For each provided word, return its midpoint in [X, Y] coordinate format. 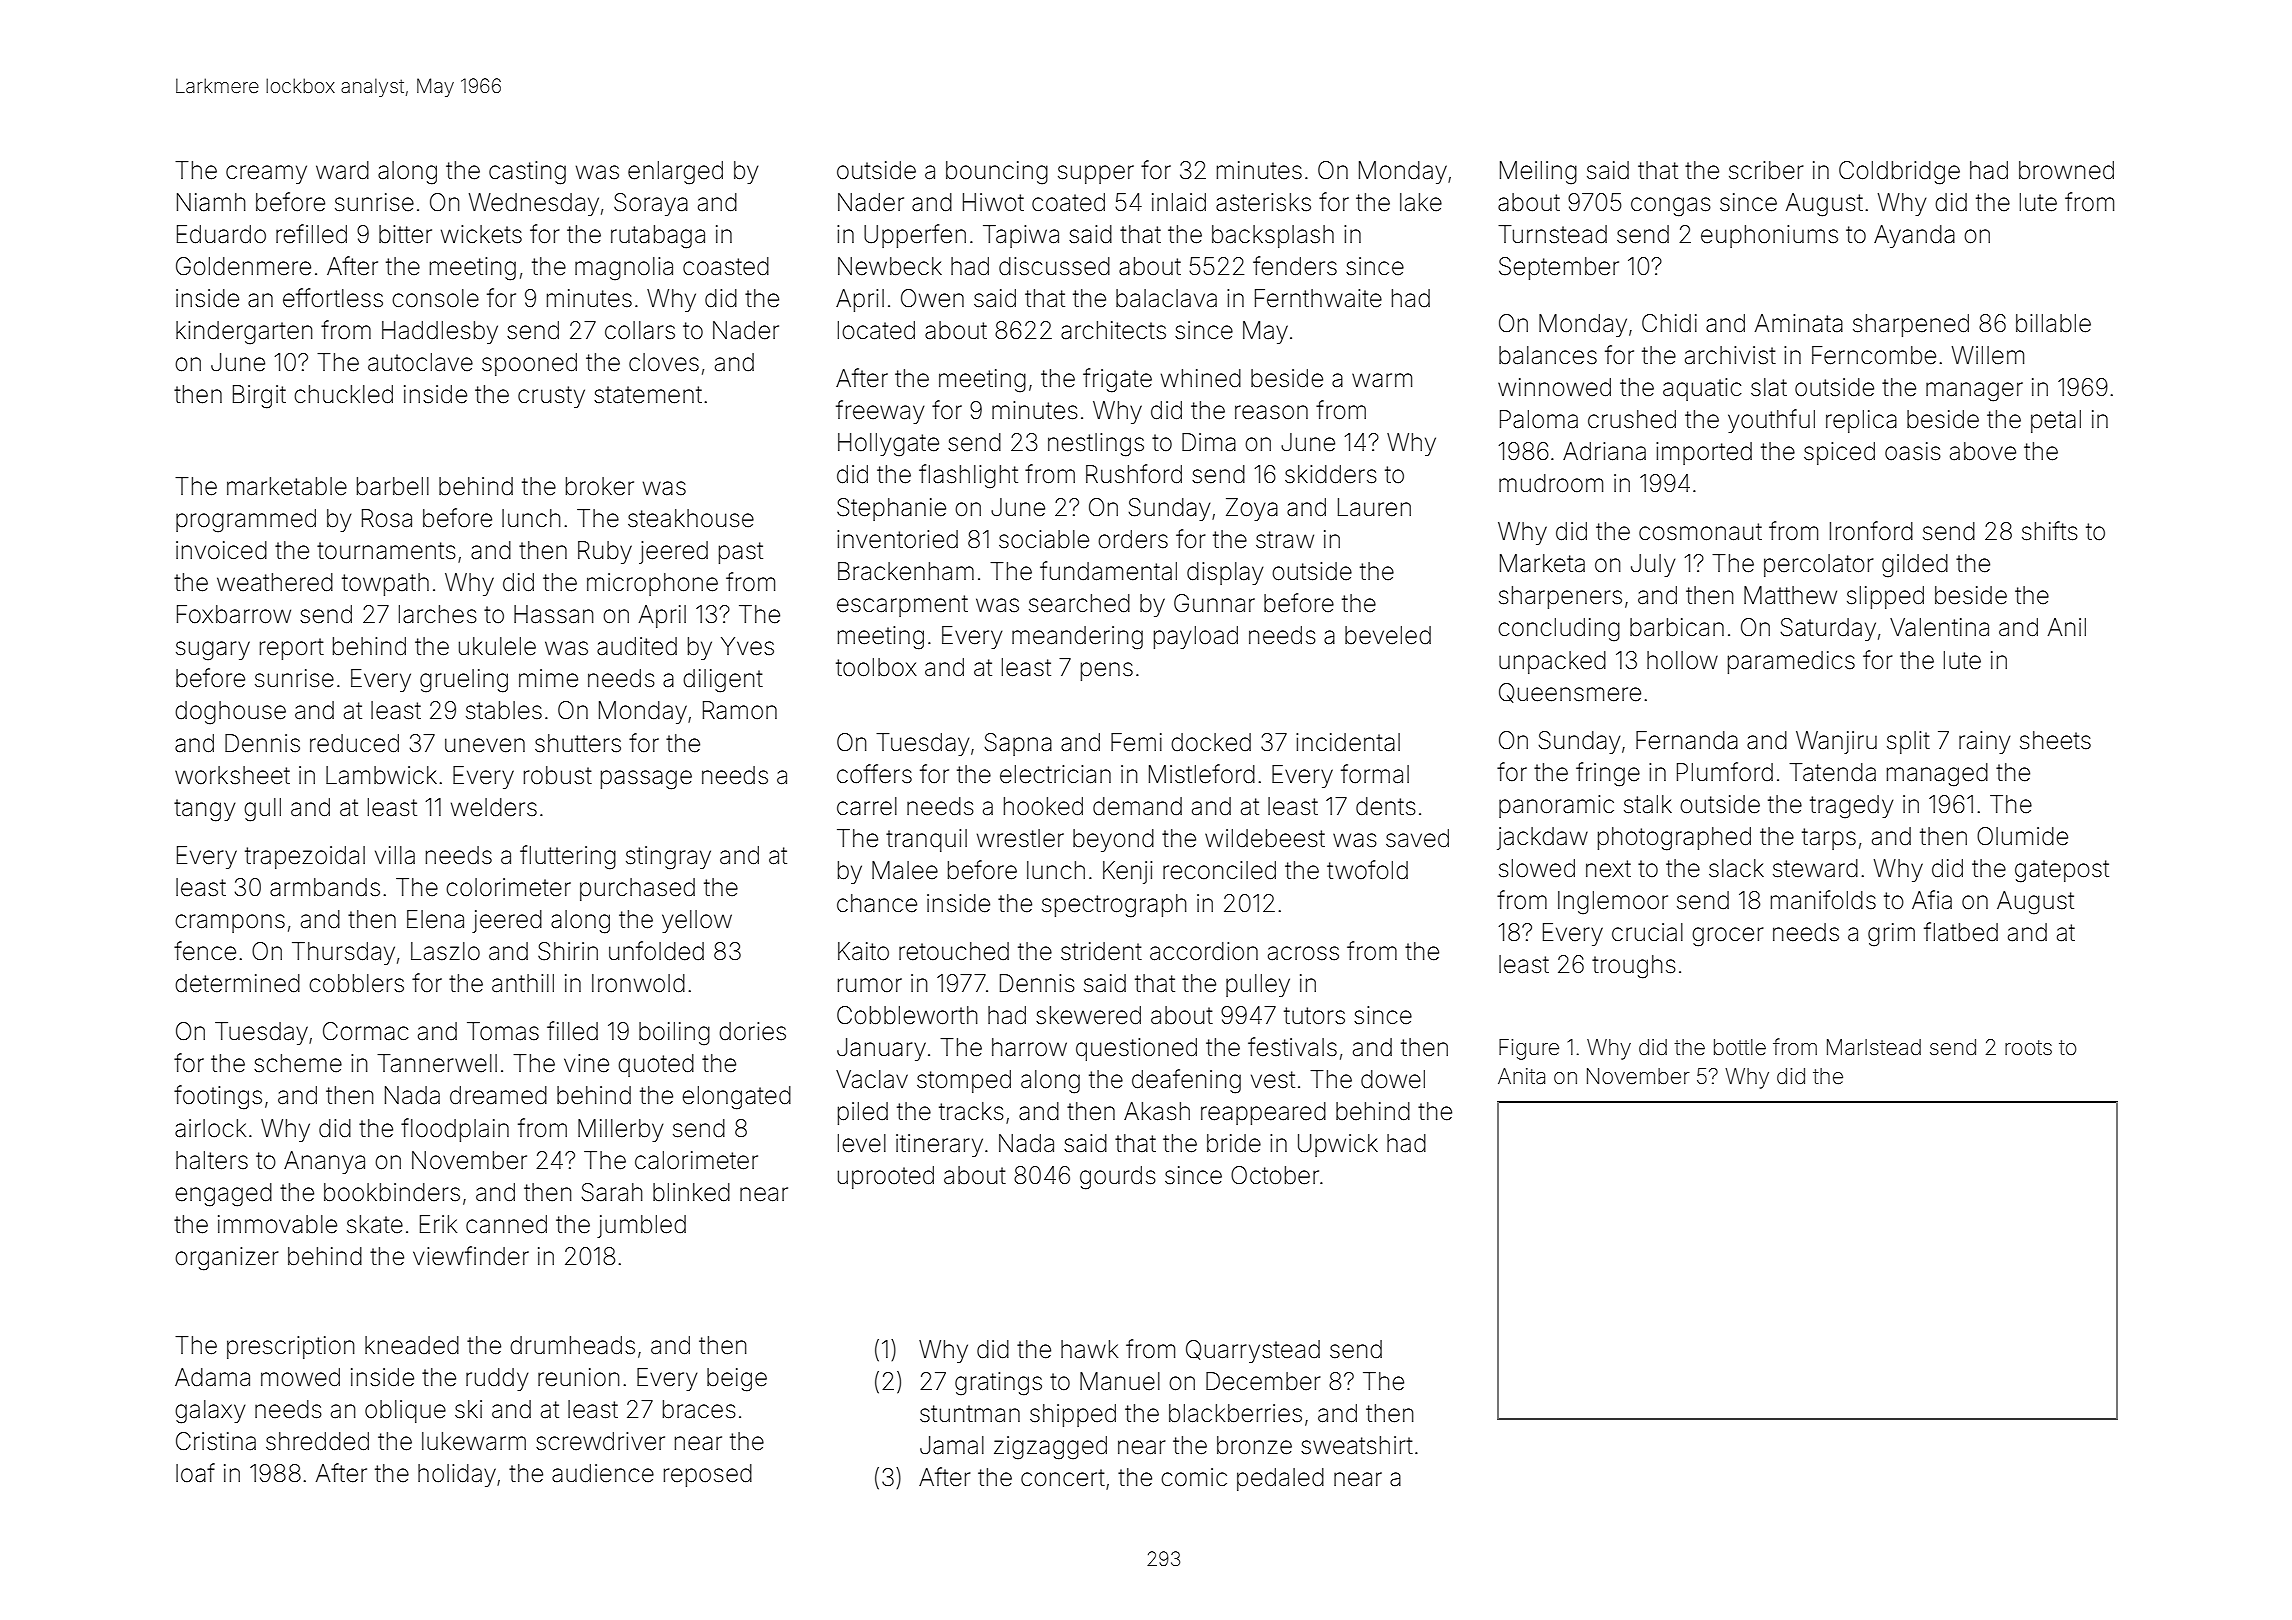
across [1303, 953]
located [876, 330]
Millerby [620, 1130]
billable [2053, 323]
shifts [2050, 531]
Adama [212, 1377]
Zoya [1252, 509]
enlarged [675, 173]
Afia [1932, 900]
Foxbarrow [234, 614]
